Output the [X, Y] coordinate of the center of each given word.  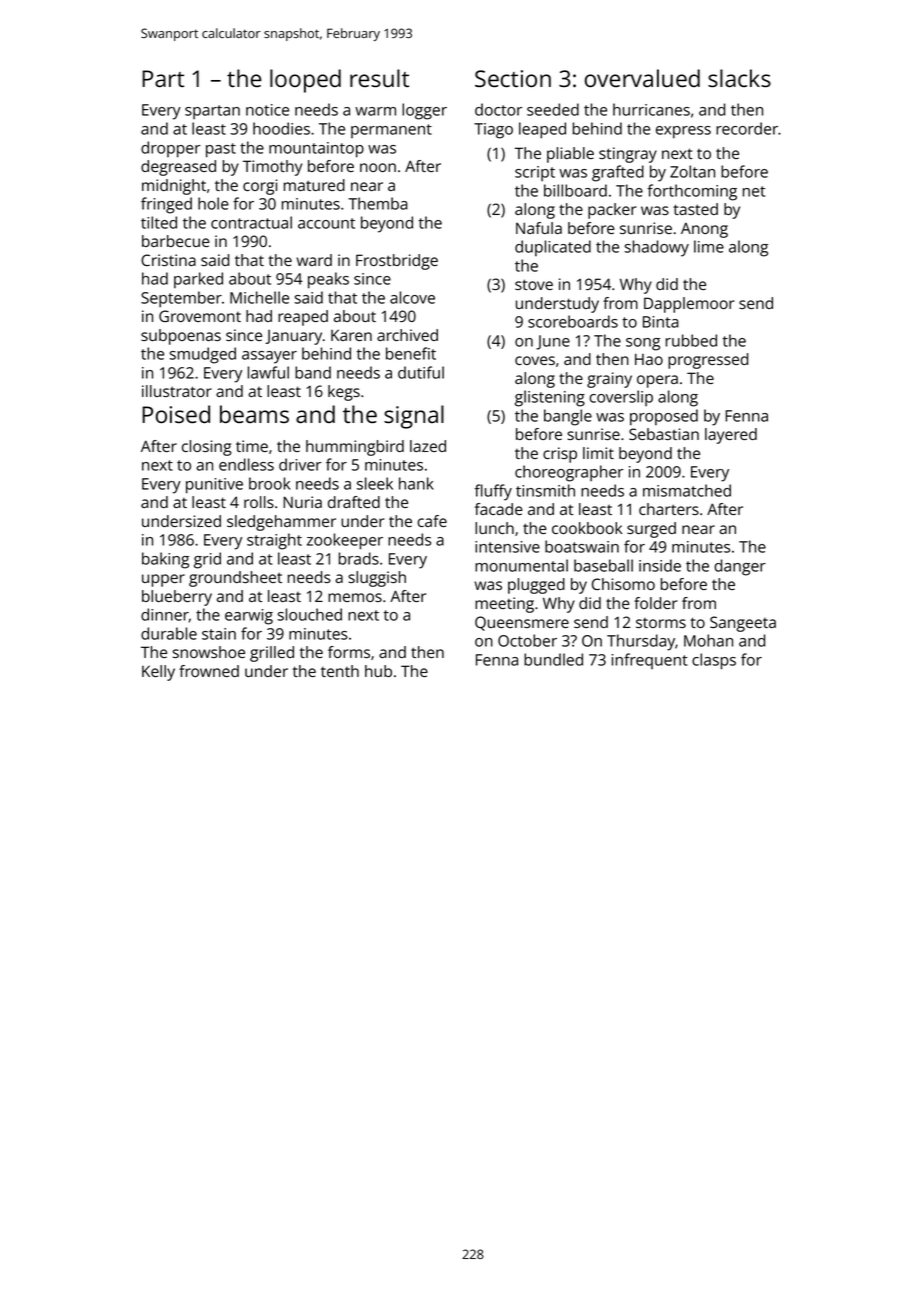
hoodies [281, 128]
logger [424, 111]
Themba [378, 203]
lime [709, 246]
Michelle [259, 297]
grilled [272, 654]
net [754, 191]
